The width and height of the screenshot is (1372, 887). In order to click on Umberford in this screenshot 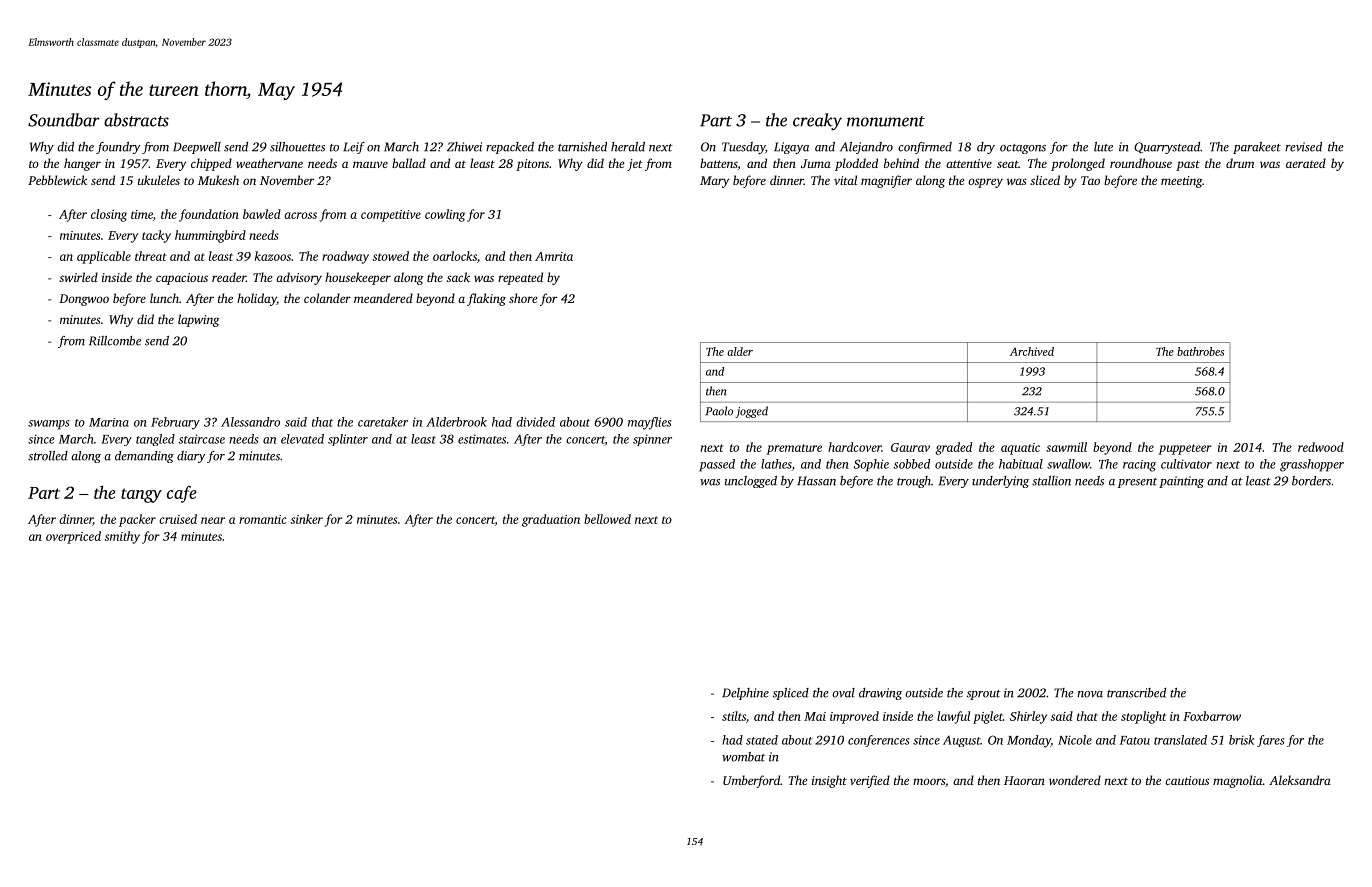, I will do `click(751, 781)`.
